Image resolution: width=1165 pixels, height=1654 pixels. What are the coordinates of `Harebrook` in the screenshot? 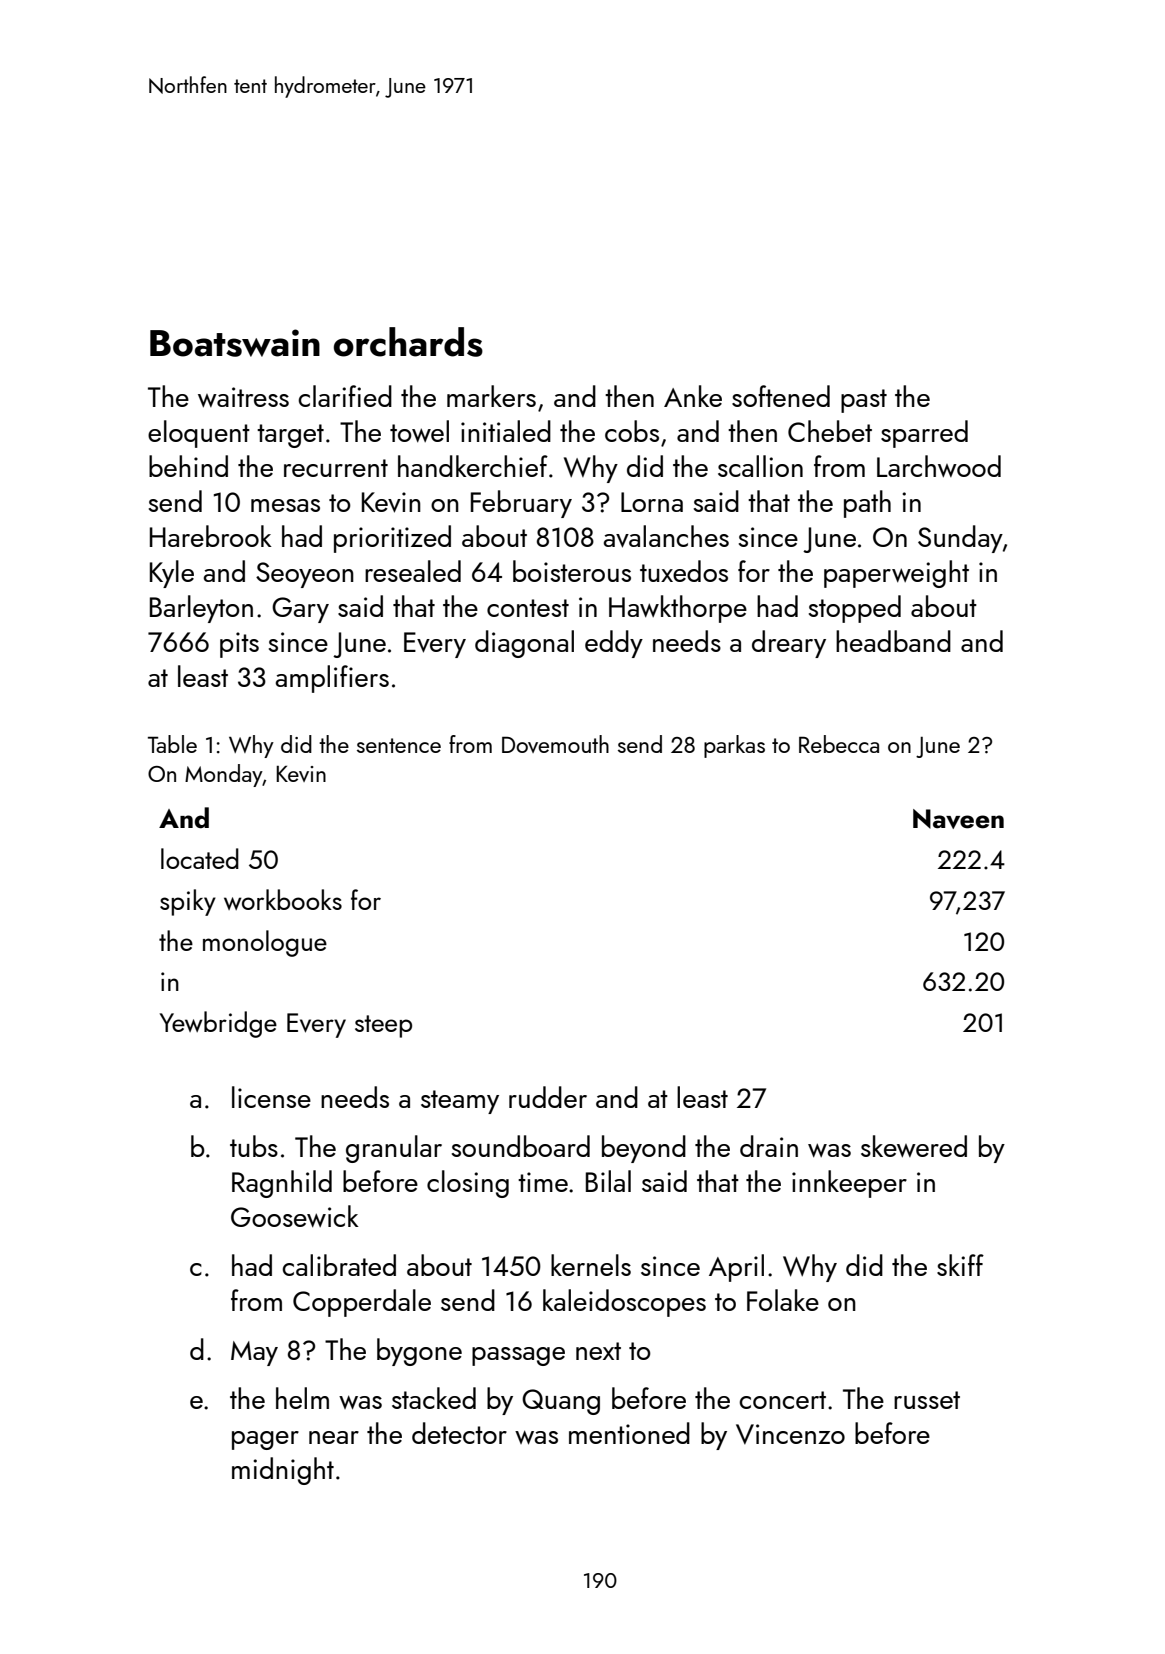 It's located at (211, 536).
